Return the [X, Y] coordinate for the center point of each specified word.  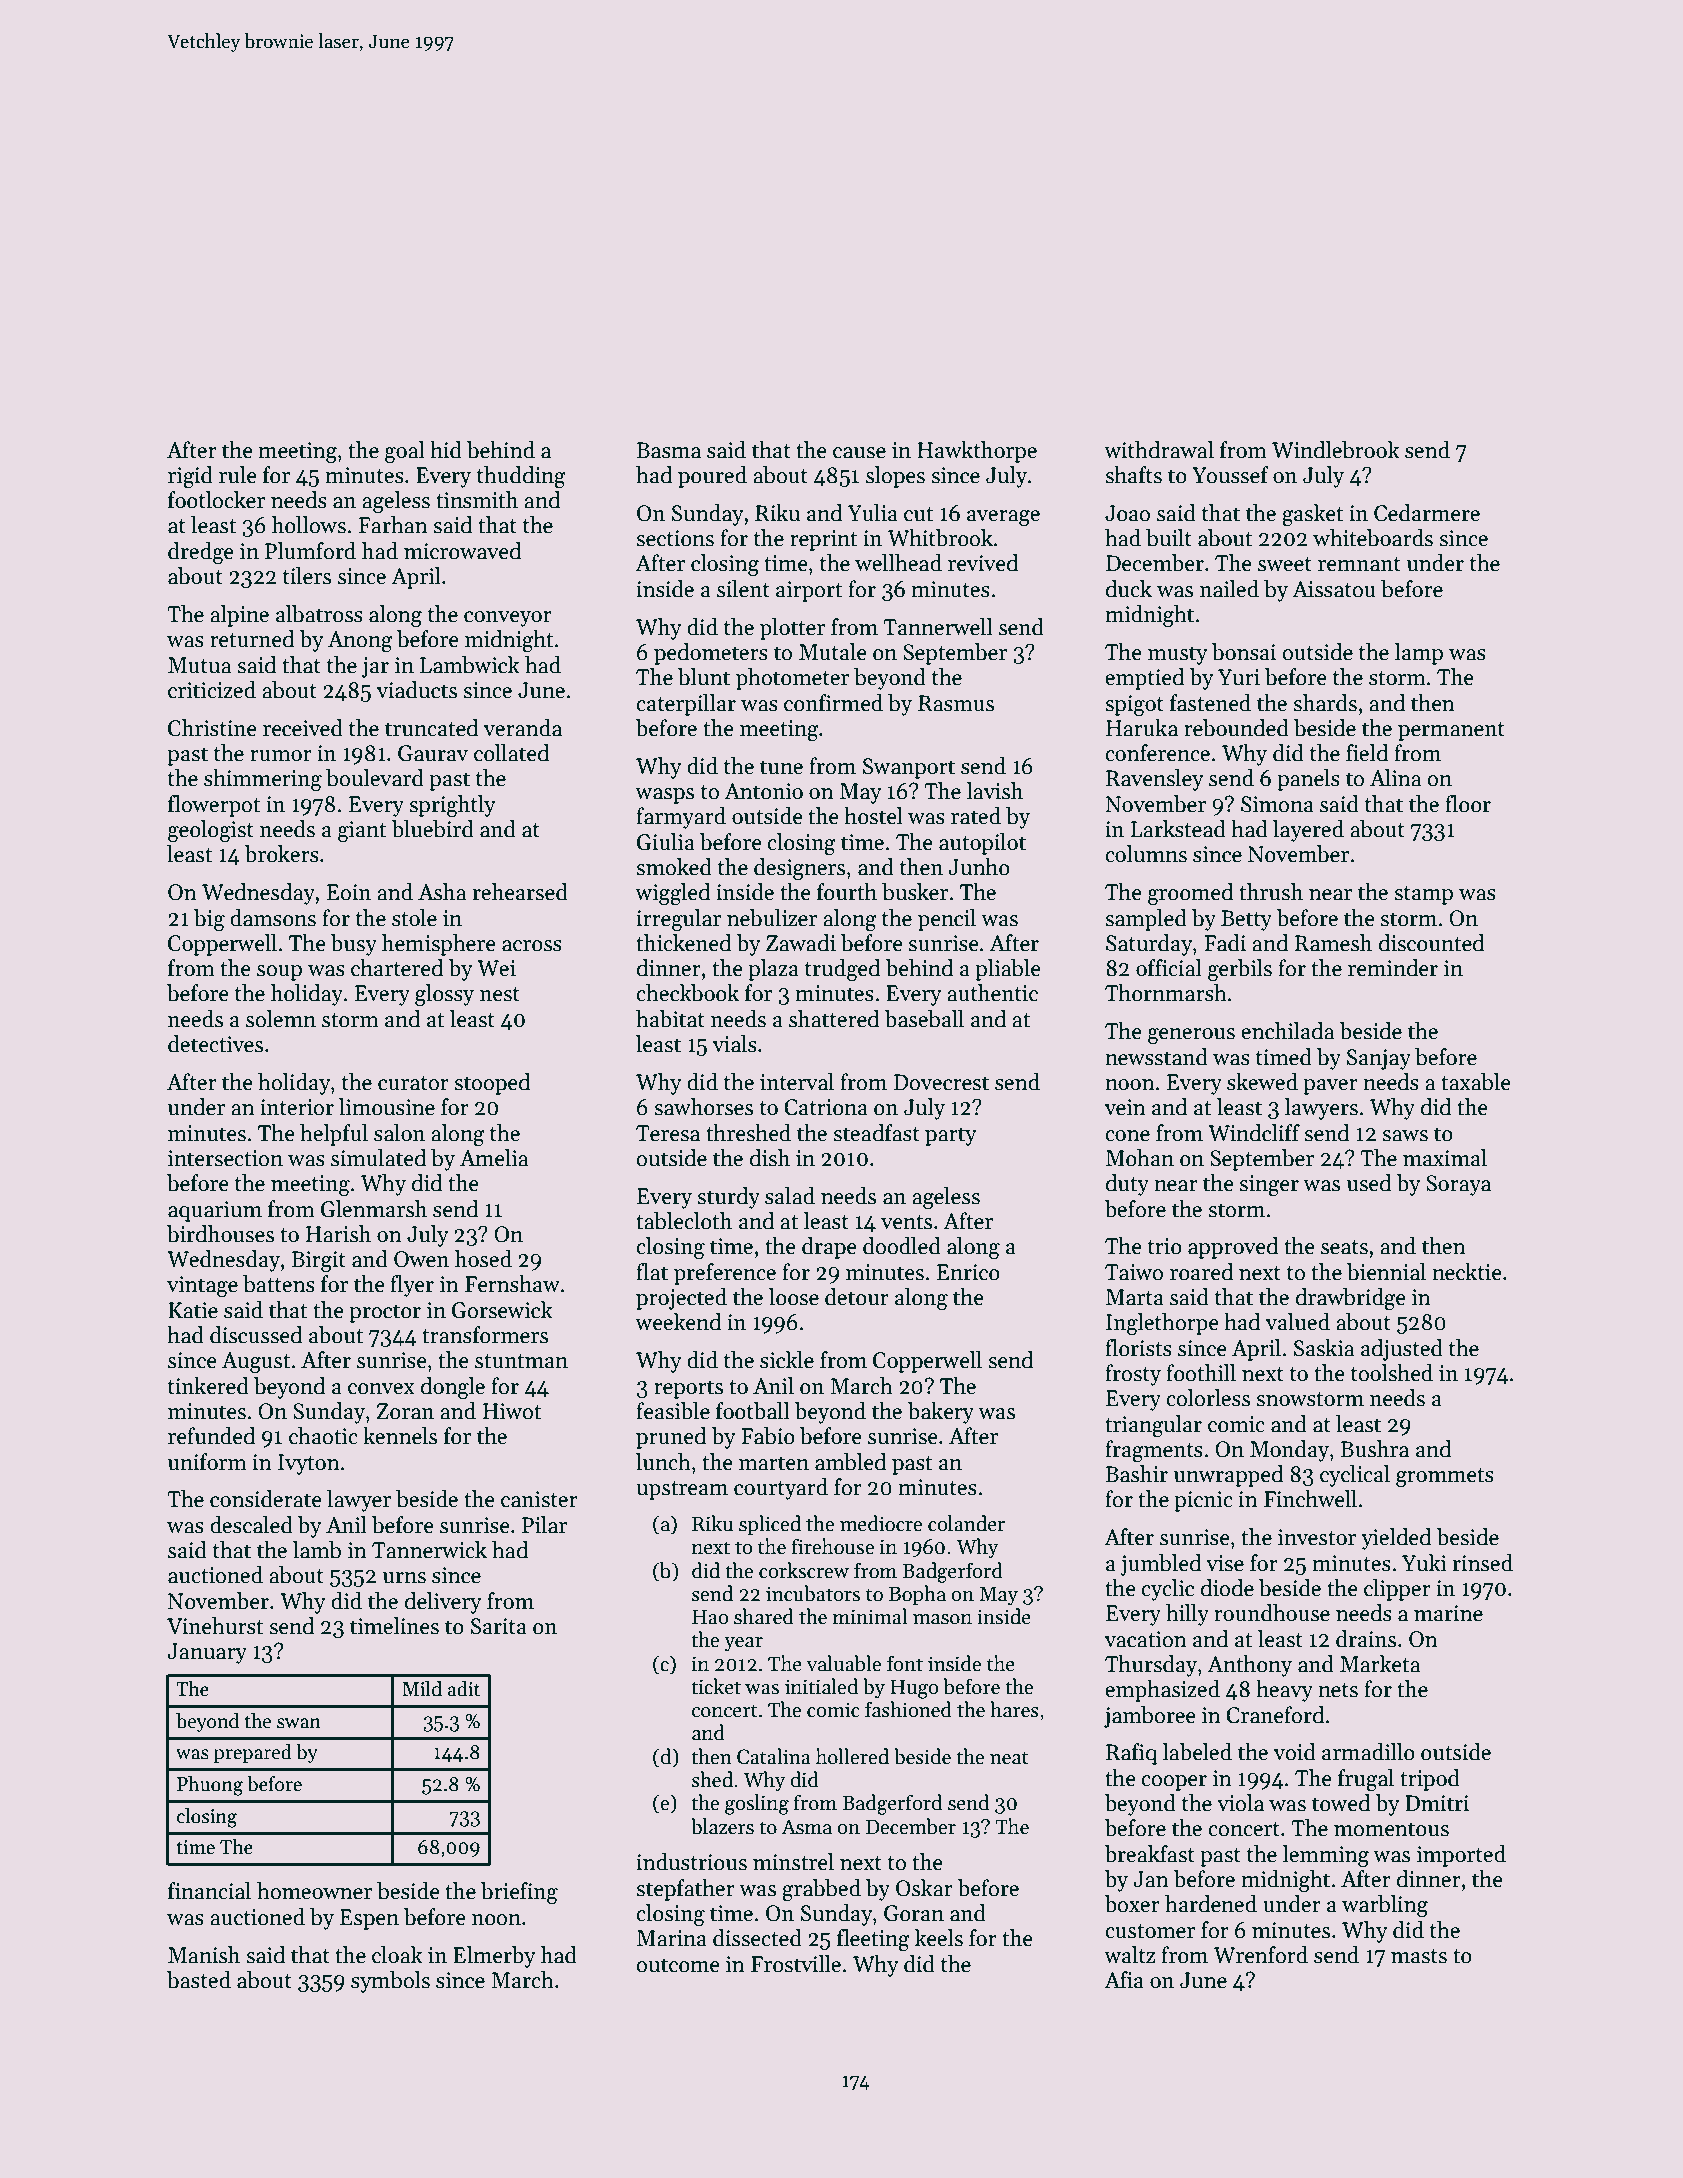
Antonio [763, 791]
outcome [678, 1965]
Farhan [393, 525]
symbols [390, 1982]
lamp [1418, 654]
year [743, 1644]
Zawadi [801, 943]
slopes [895, 477]
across [532, 946]
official [1169, 968]
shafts [1133, 475]
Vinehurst [215, 1626]
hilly [1187, 1615]
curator [413, 1083]
